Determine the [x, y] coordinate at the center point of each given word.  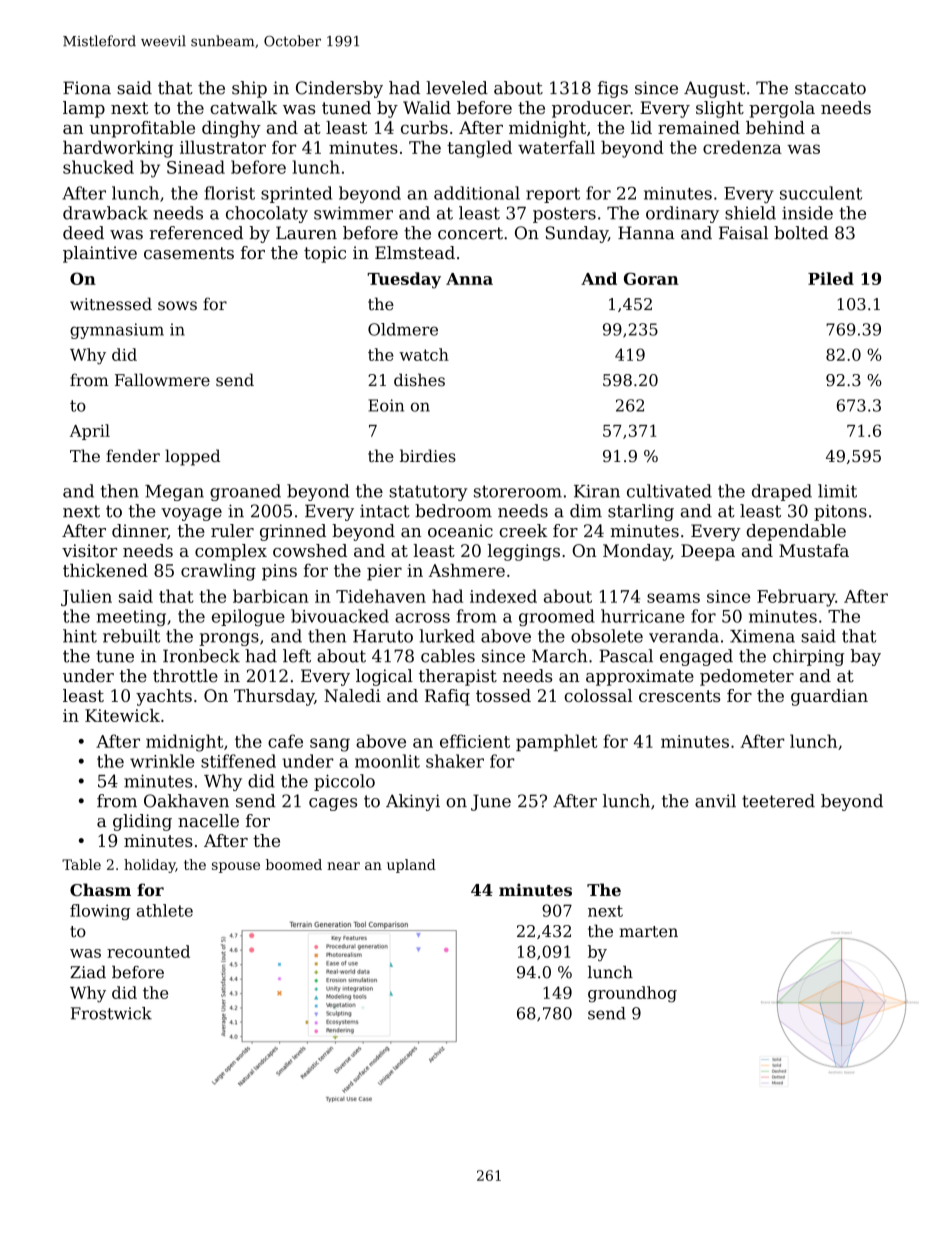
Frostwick [111, 1013]
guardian [829, 697]
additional [477, 193]
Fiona [87, 88]
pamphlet [556, 742]
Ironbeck [201, 656]
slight [720, 109]
